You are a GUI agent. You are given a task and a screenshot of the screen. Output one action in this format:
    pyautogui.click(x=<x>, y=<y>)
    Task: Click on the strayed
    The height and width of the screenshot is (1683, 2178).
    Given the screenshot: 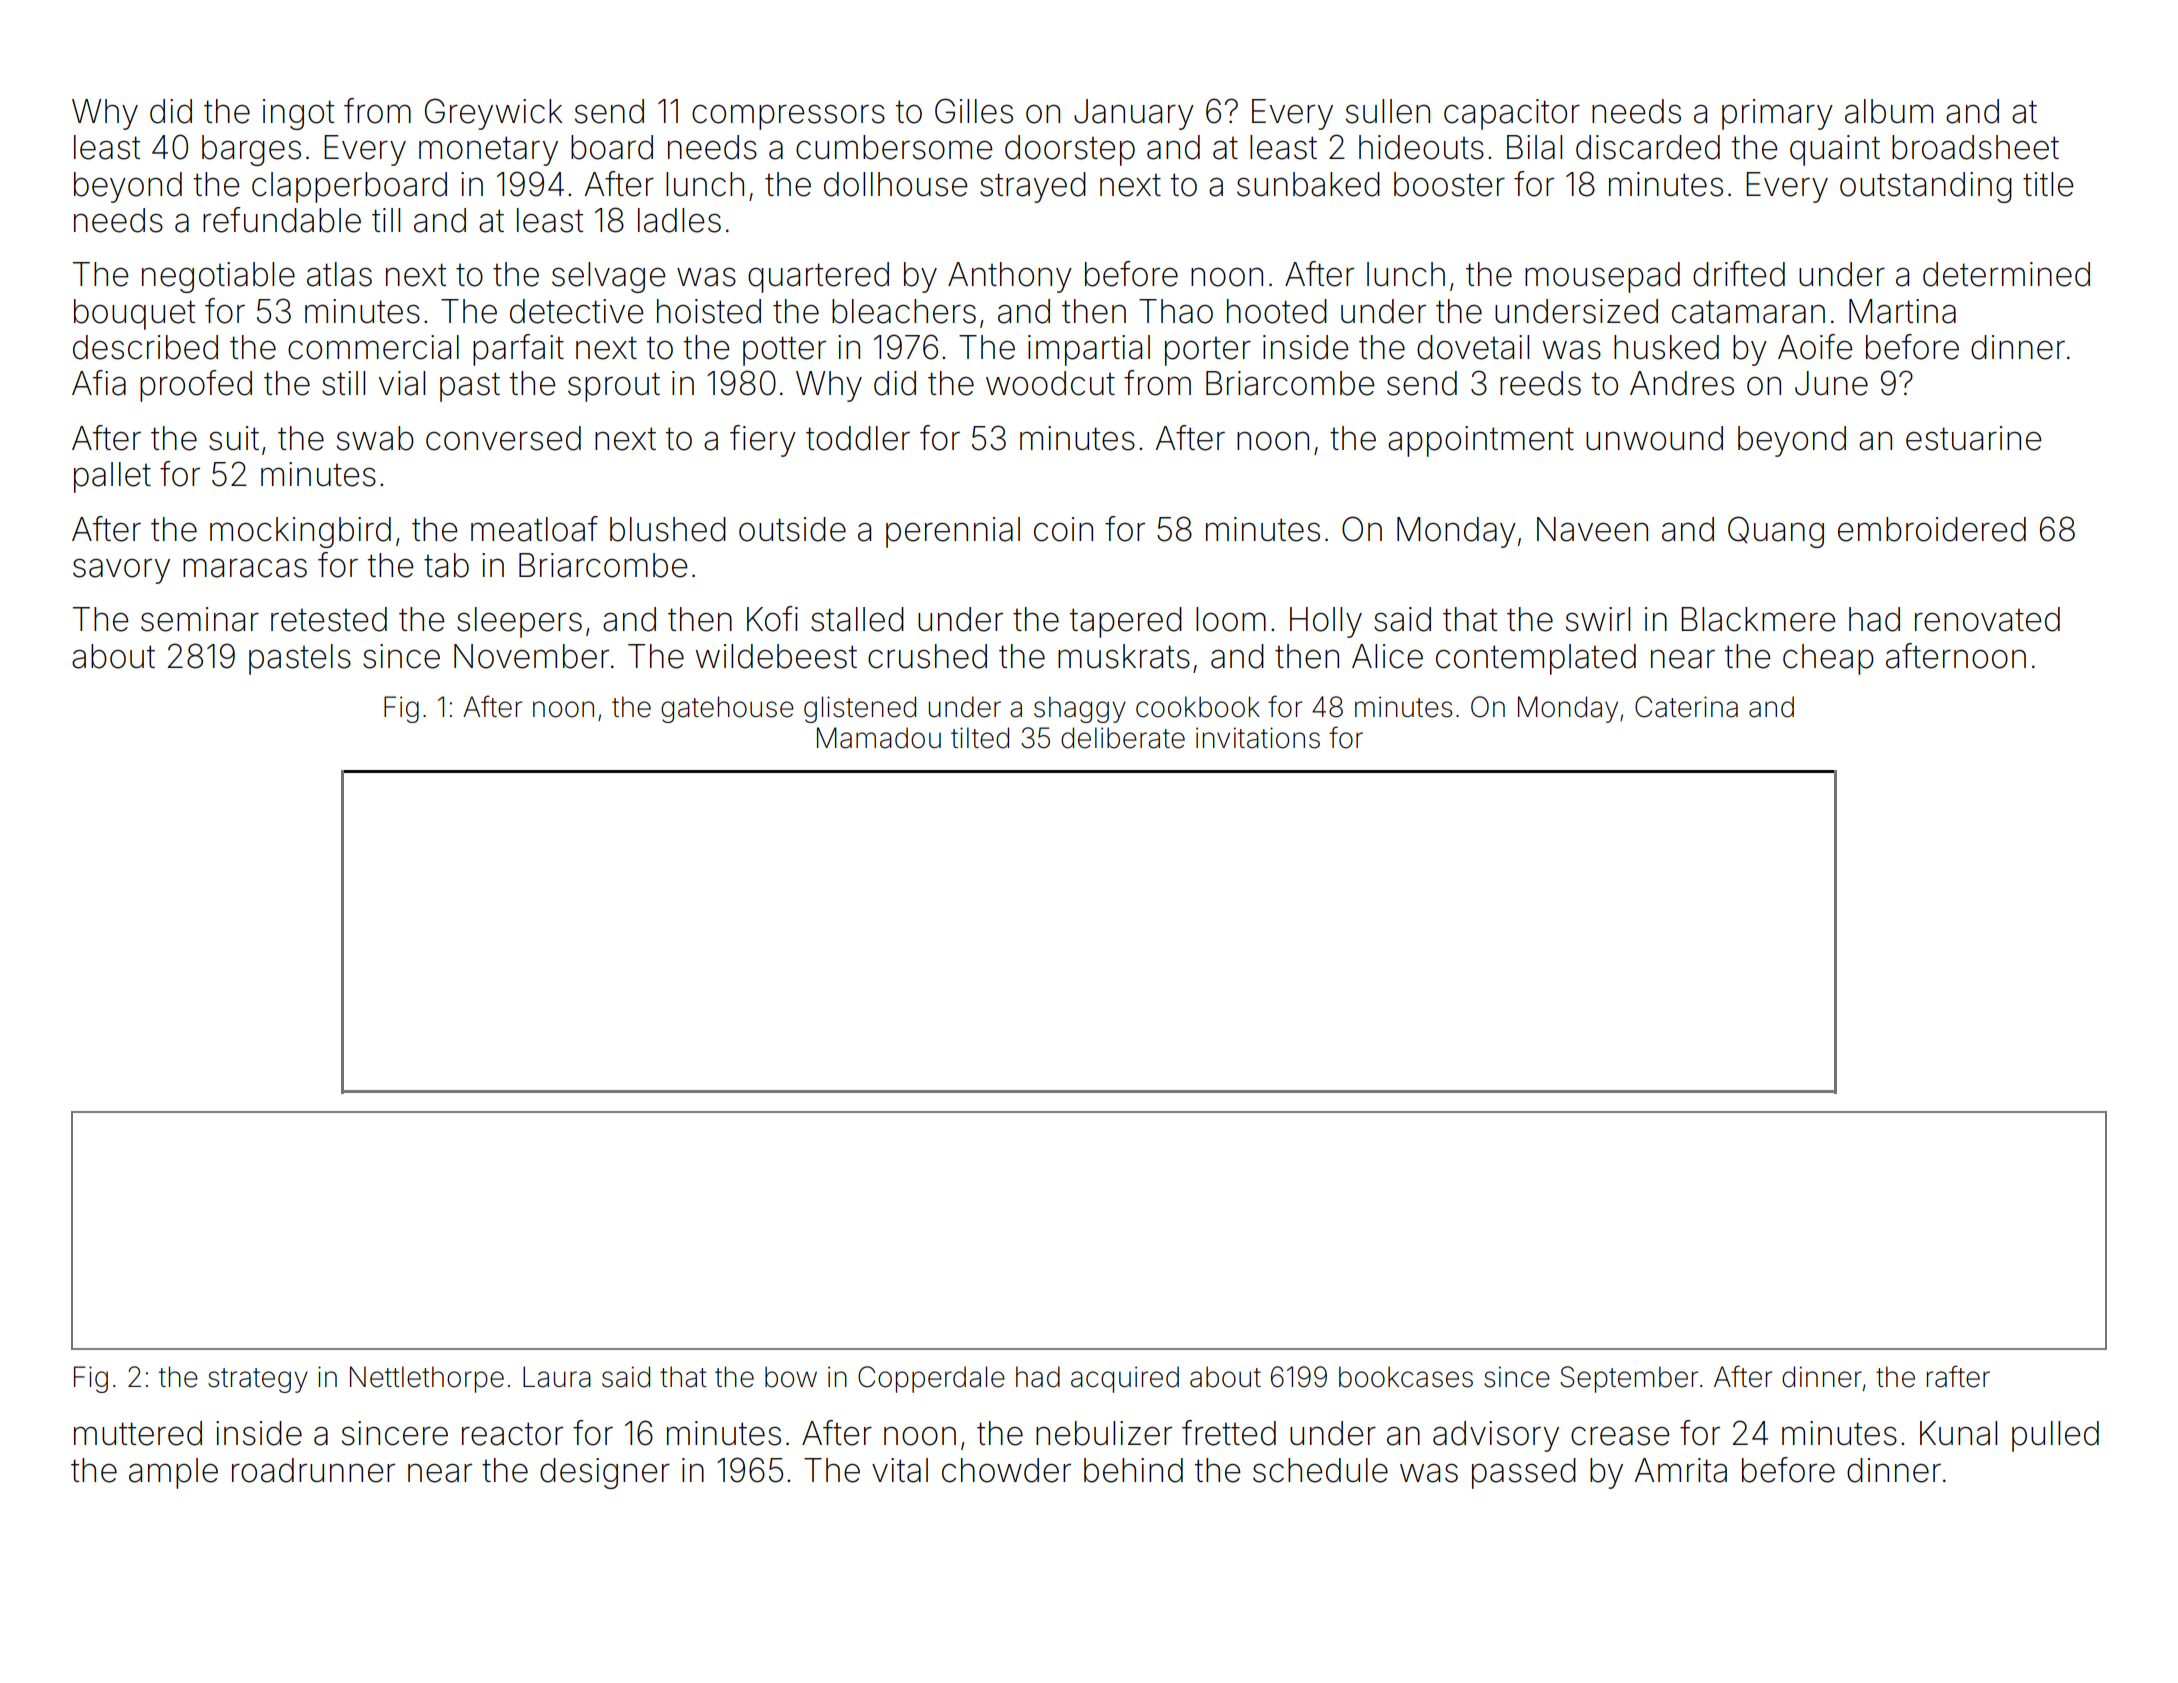 What is the action you would take?
    pyautogui.click(x=1033, y=187)
